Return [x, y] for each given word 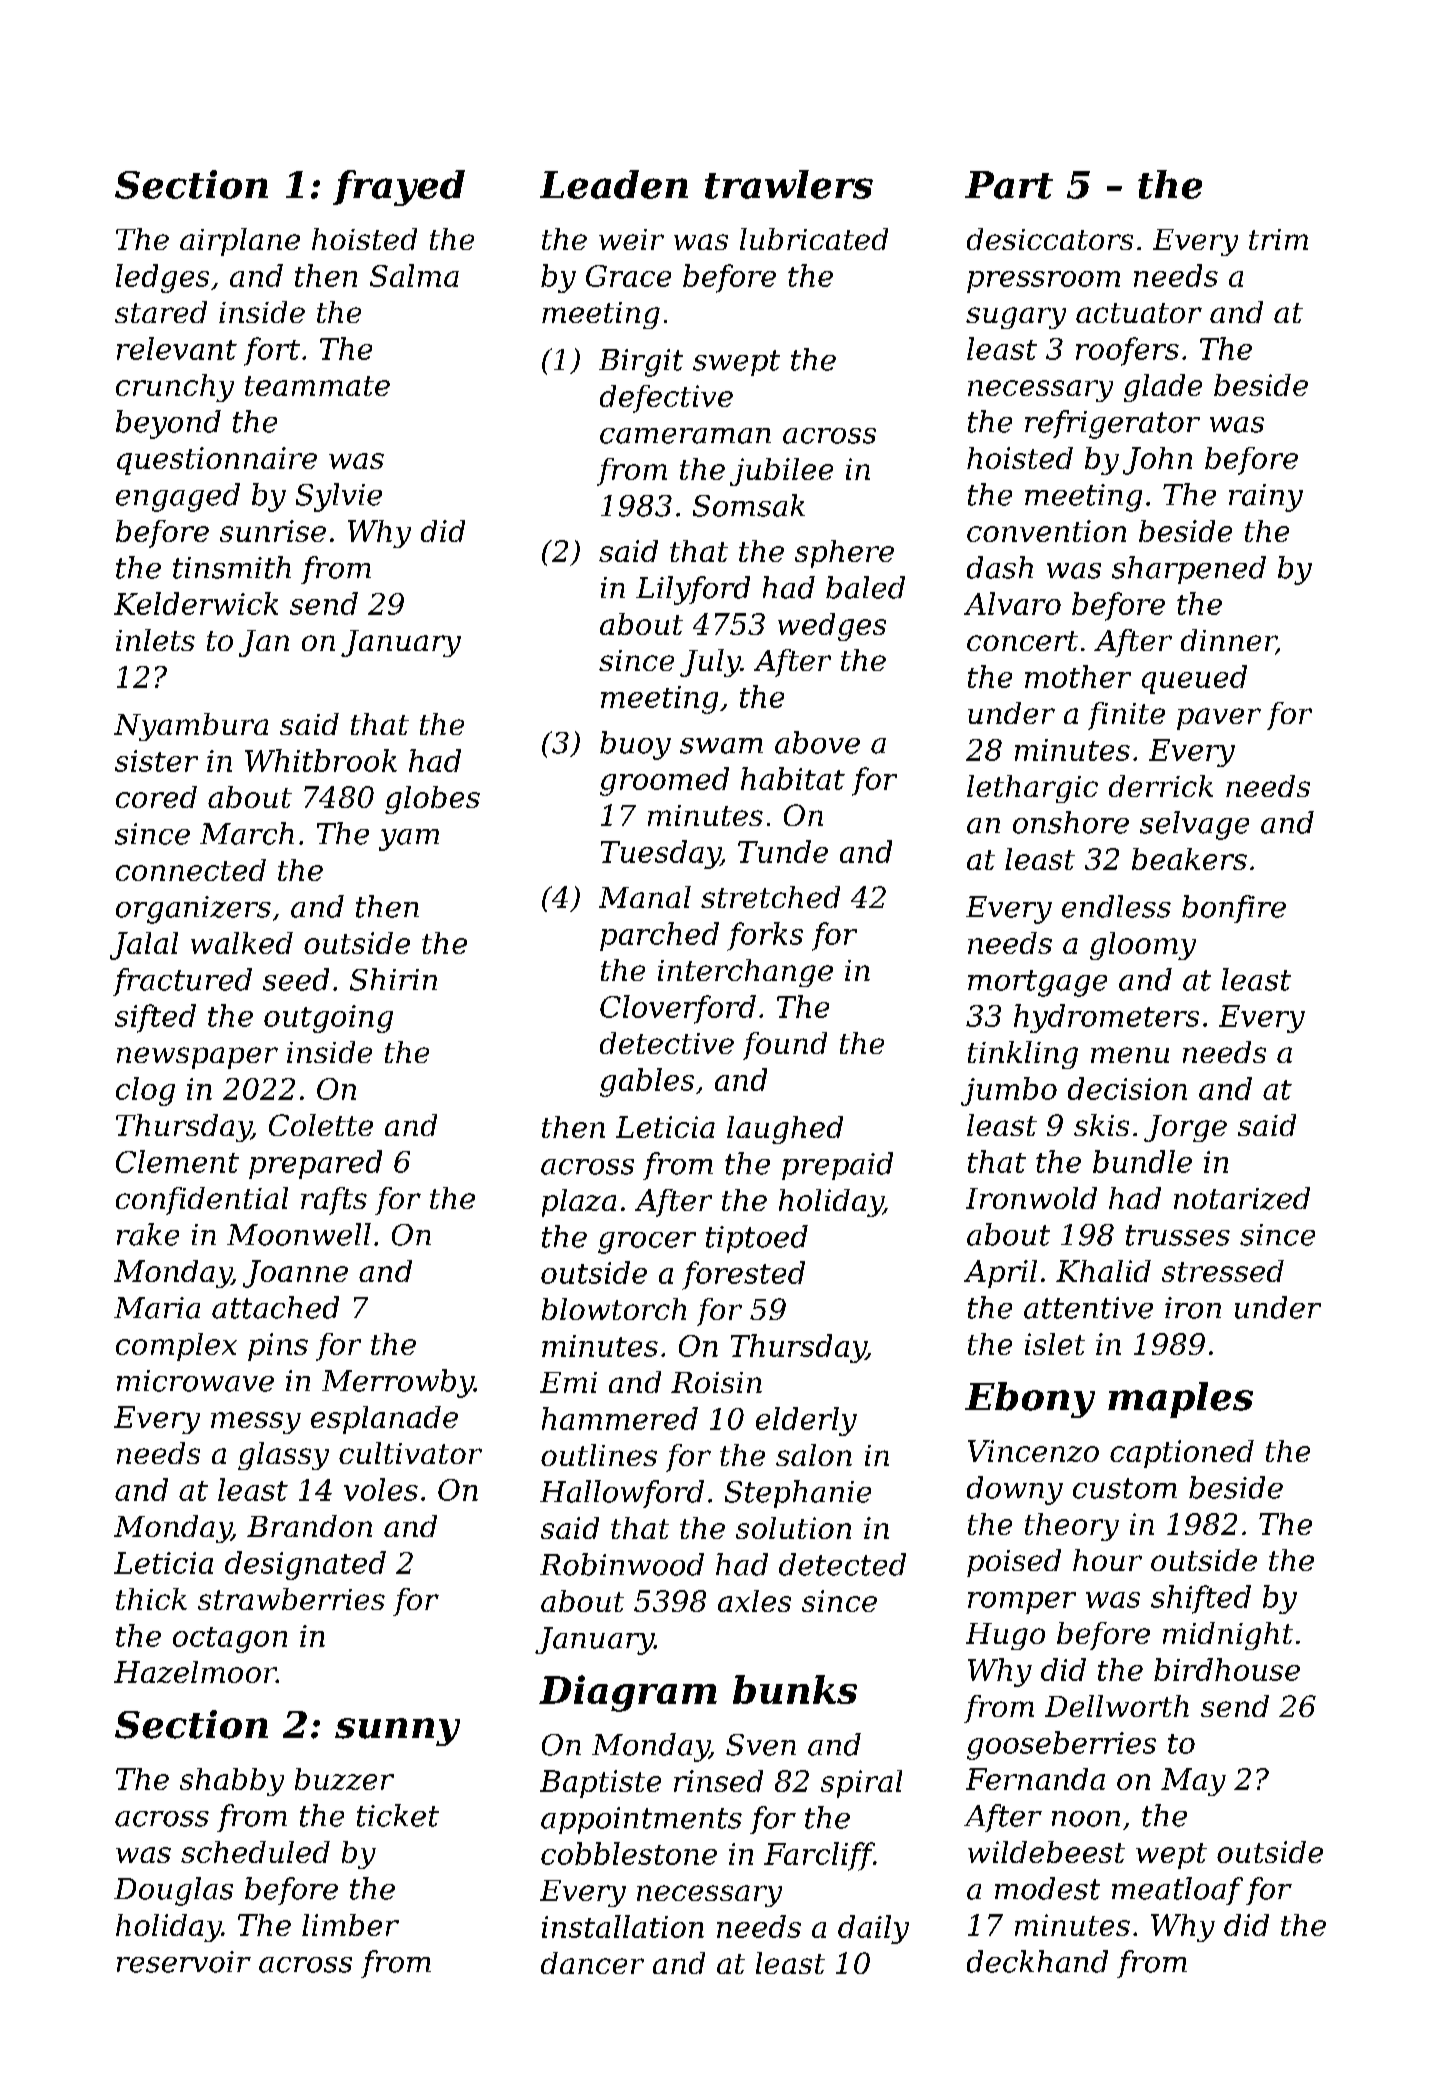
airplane [240, 242]
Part [1009, 185]
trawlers [789, 184]
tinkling [1023, 1055]
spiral [861, 1784]
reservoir [184, 1962]
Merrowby [398, 1383]
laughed [785, 1130]
